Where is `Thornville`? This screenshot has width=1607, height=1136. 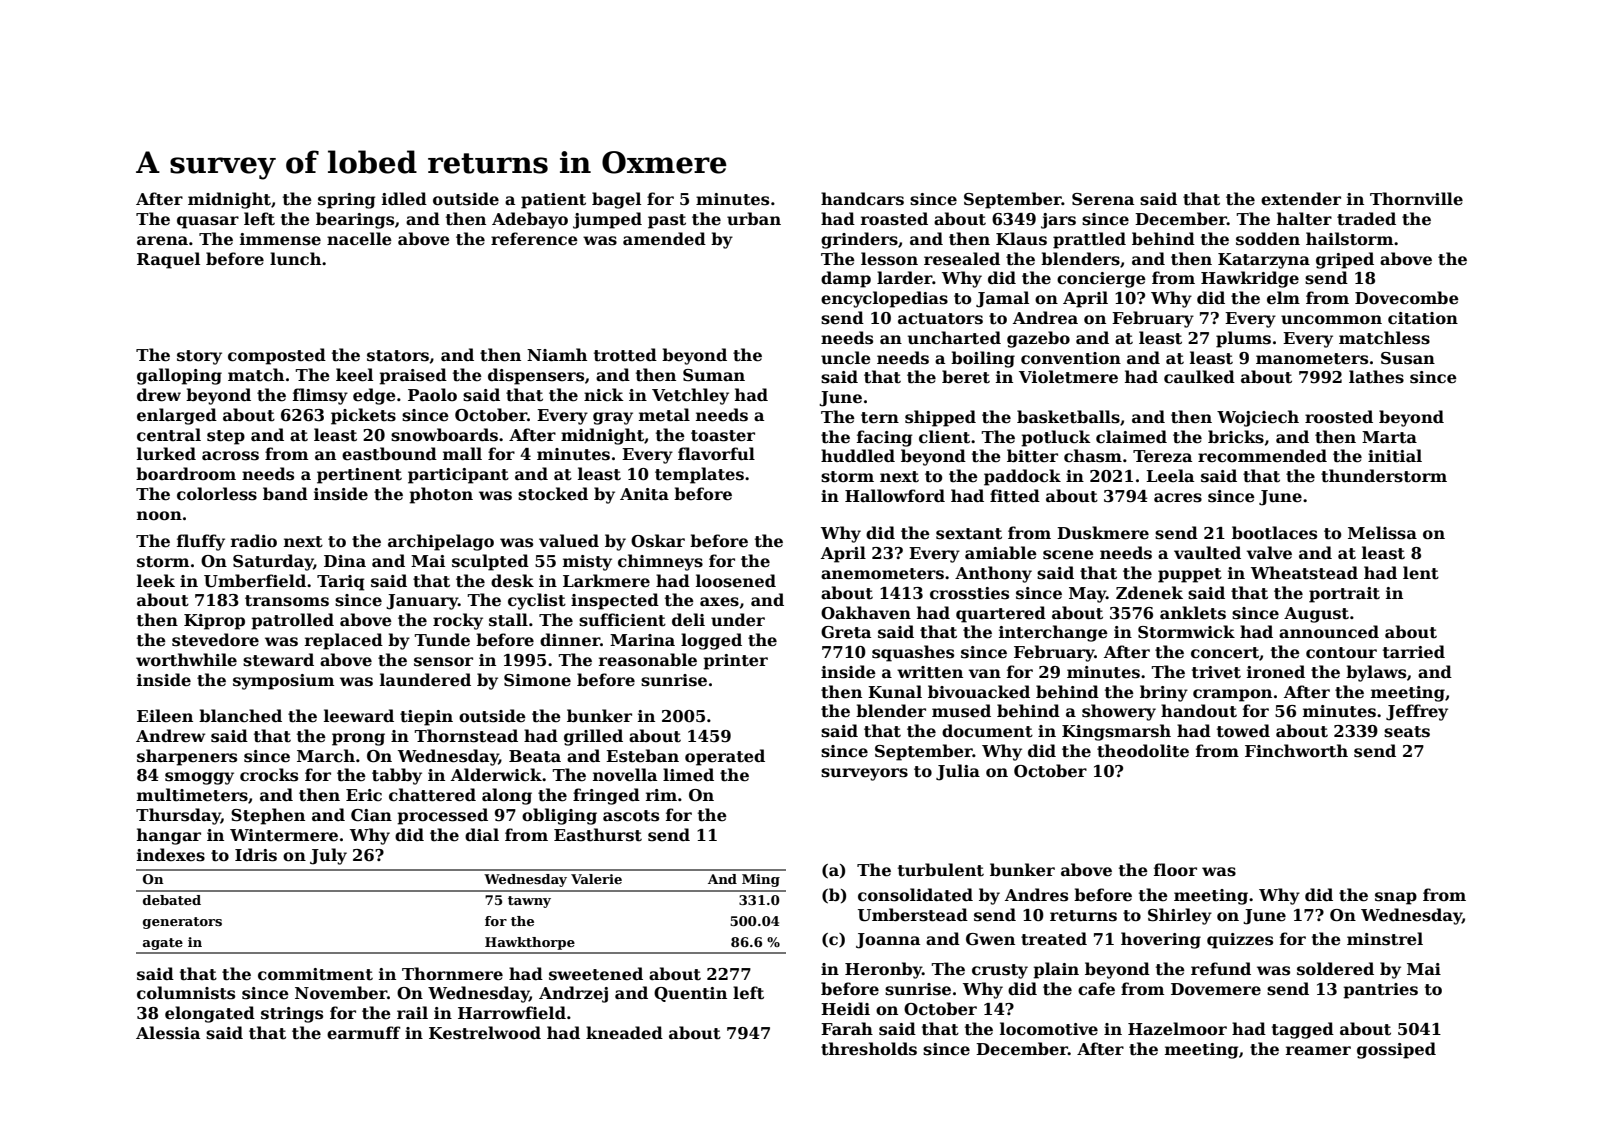 Thornville is located at coordinates (1416, 199).
